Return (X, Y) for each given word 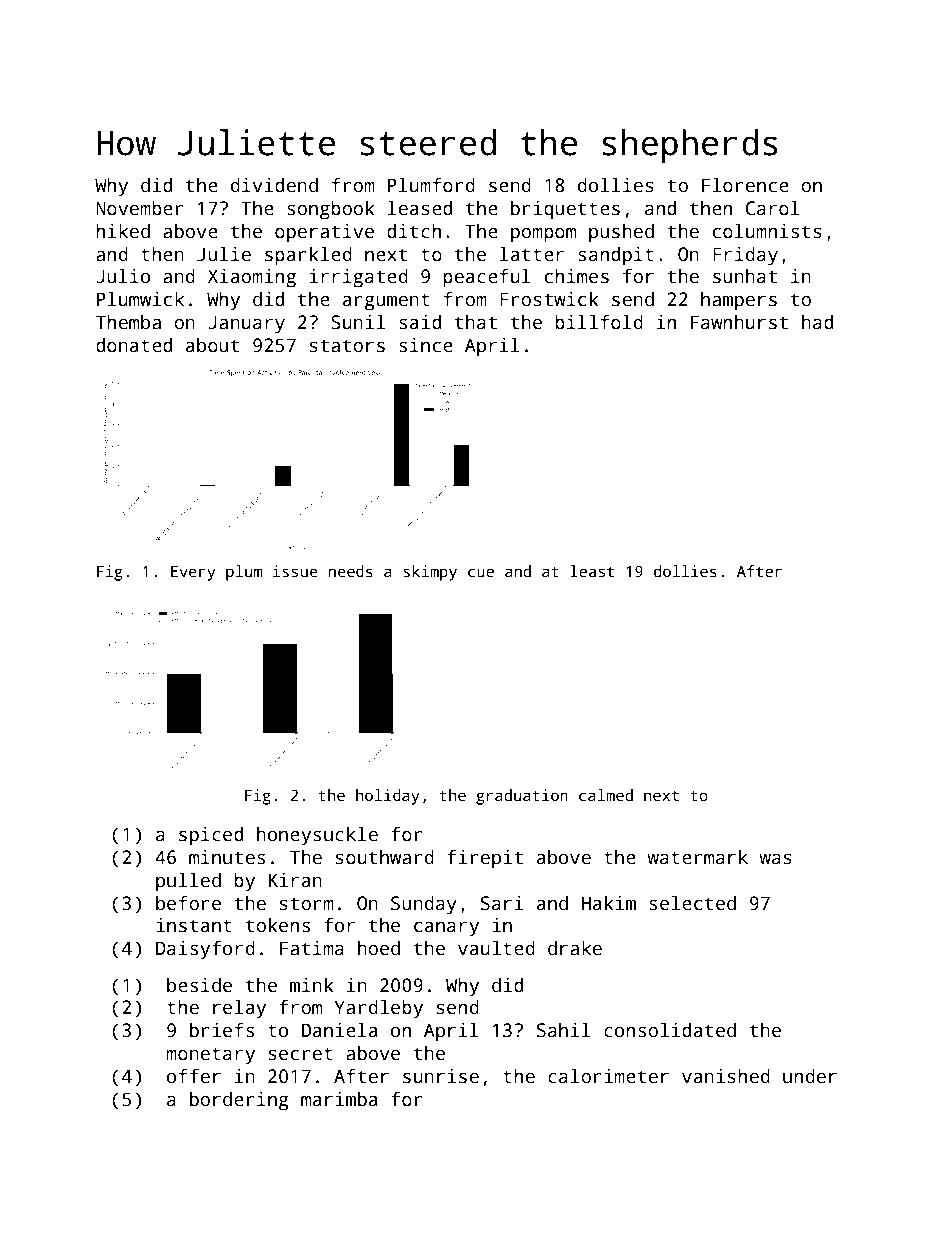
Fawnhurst (739, 322)
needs (351, 571)
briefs (222, 1030)
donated (134, 345)
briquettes (565, 210)
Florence (745, 185)
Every (193, 573)
